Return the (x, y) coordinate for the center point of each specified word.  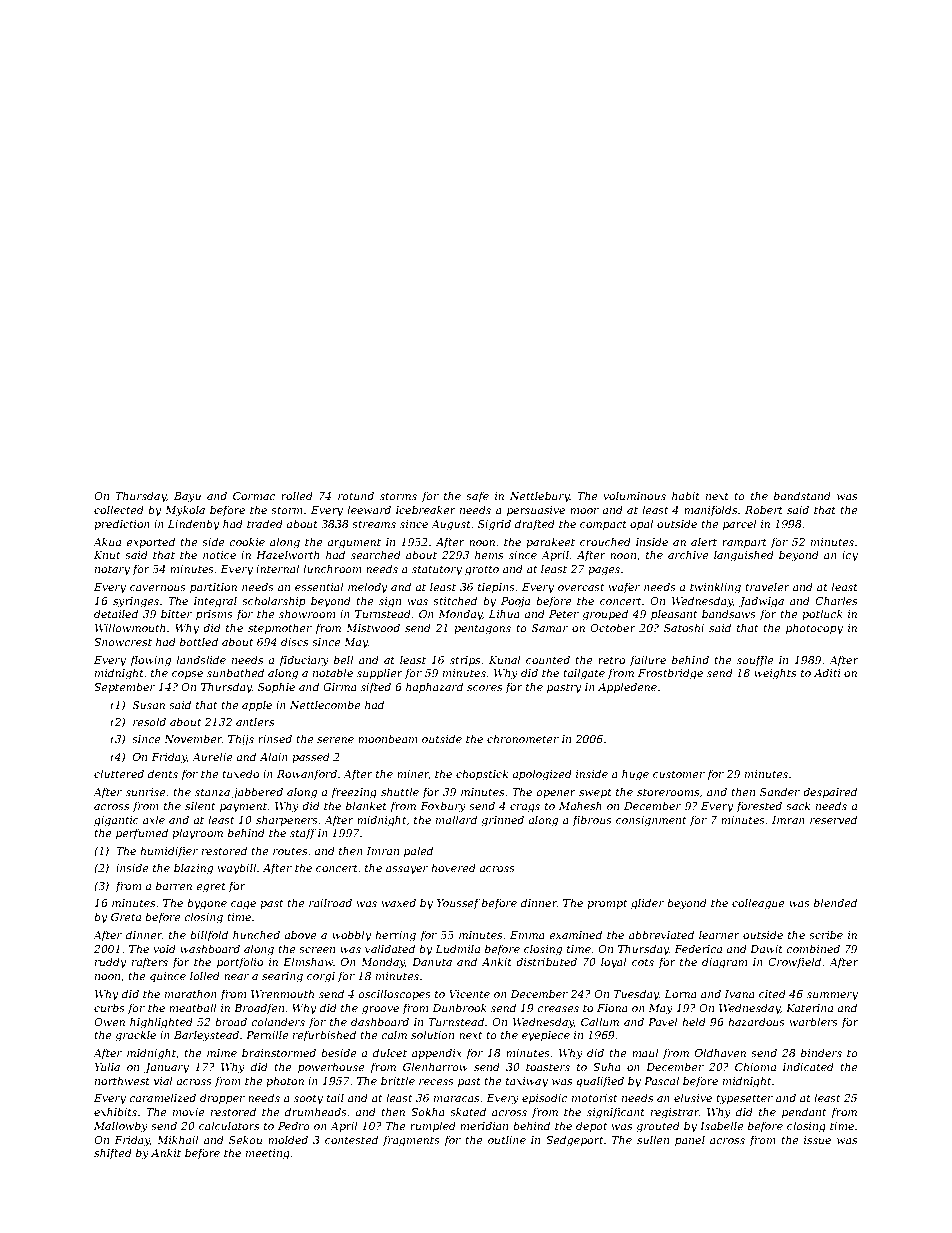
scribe (826, 934)
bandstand (802, 495)
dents (163, 773)
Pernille (267, 1034)
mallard (456, 819)
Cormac (254, 496)
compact (603, 525)
